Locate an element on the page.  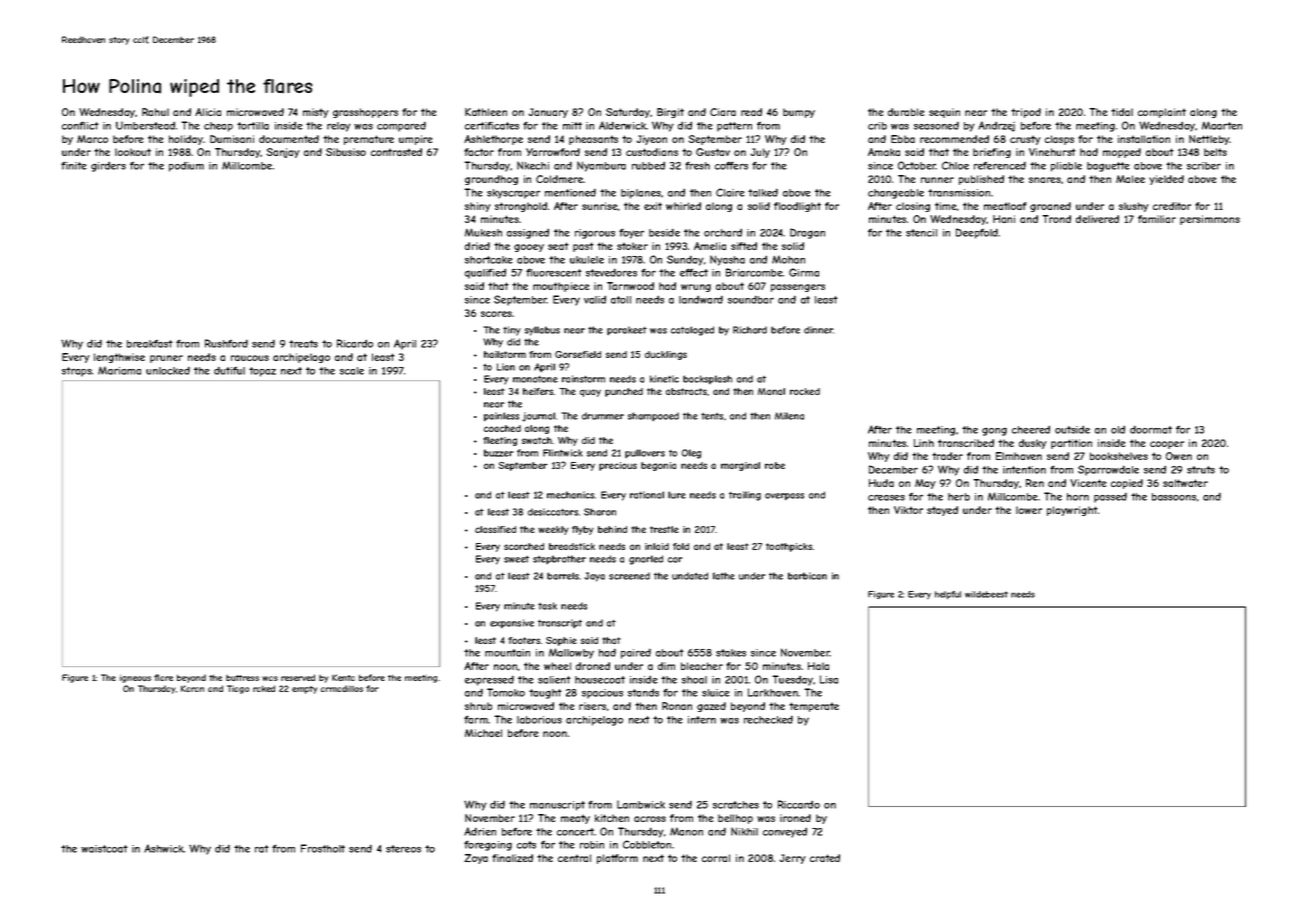
grasshoppers is located at coordinates (365, 113).
